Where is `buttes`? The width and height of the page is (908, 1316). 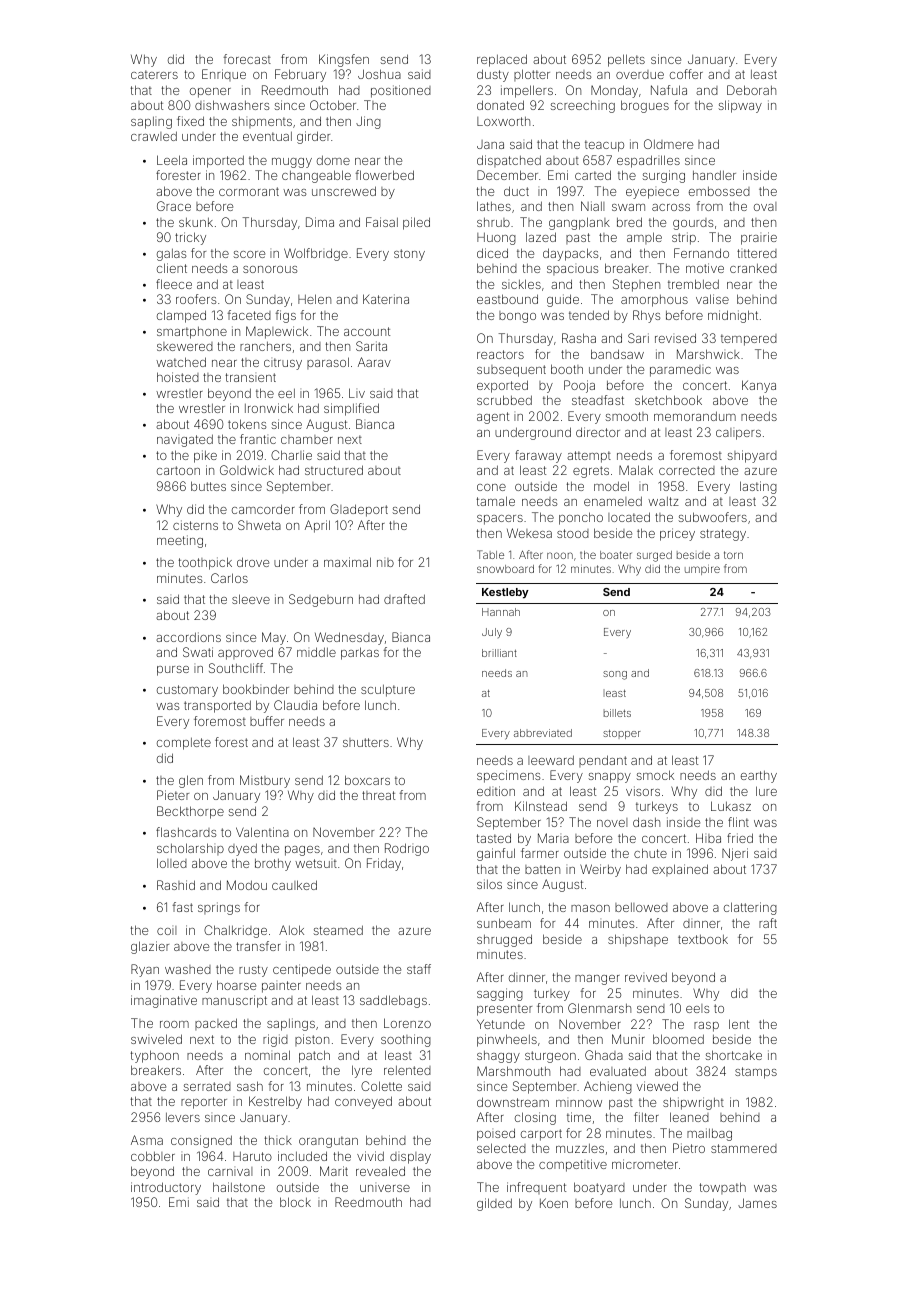
buttes is located at coordinates (208, 486).
